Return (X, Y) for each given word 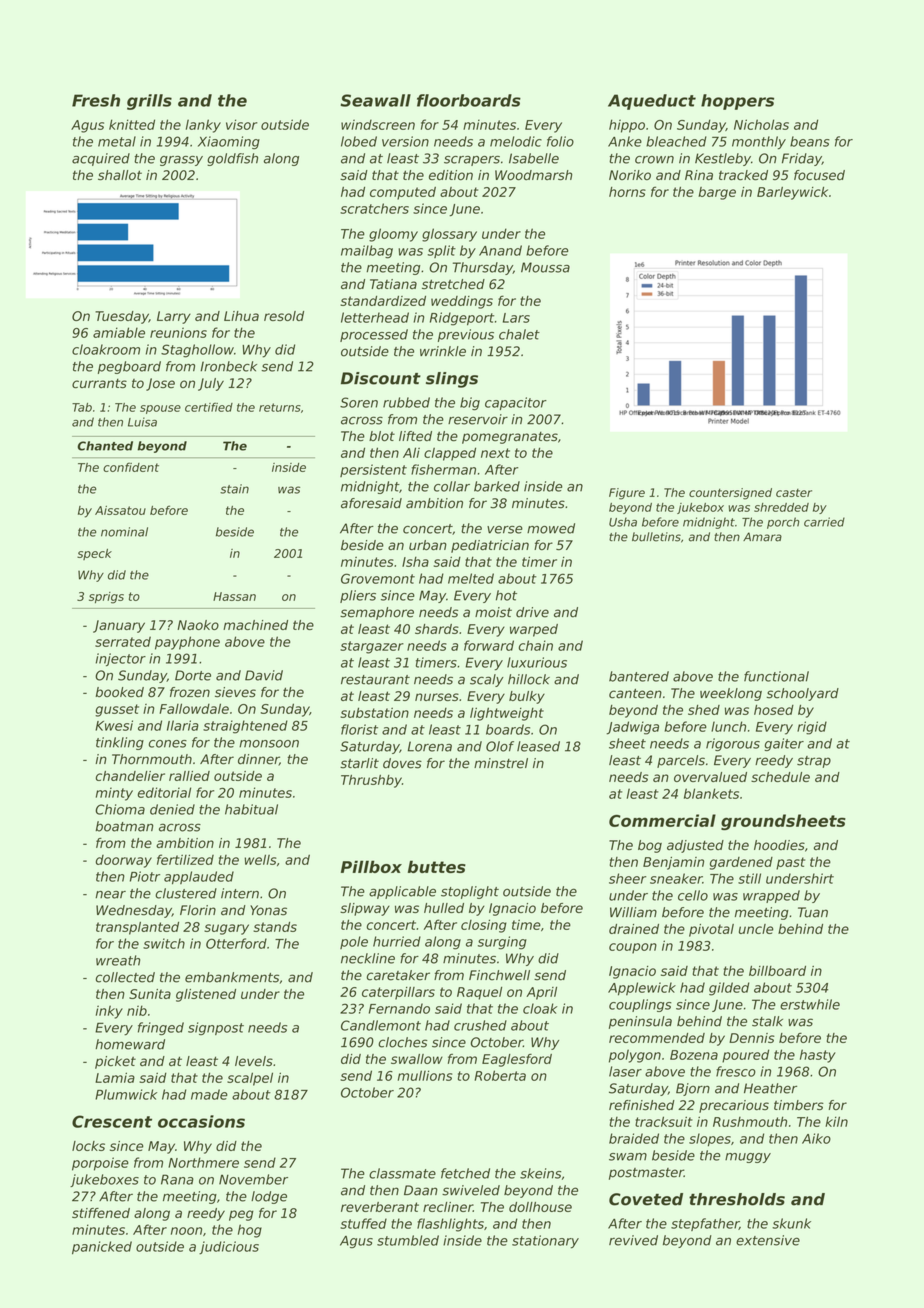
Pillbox (371, 866)
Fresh (96, 100)
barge (717, 193)
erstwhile (810, 1004)
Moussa (545, 267)
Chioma (120, 809)
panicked (102, 1247)
